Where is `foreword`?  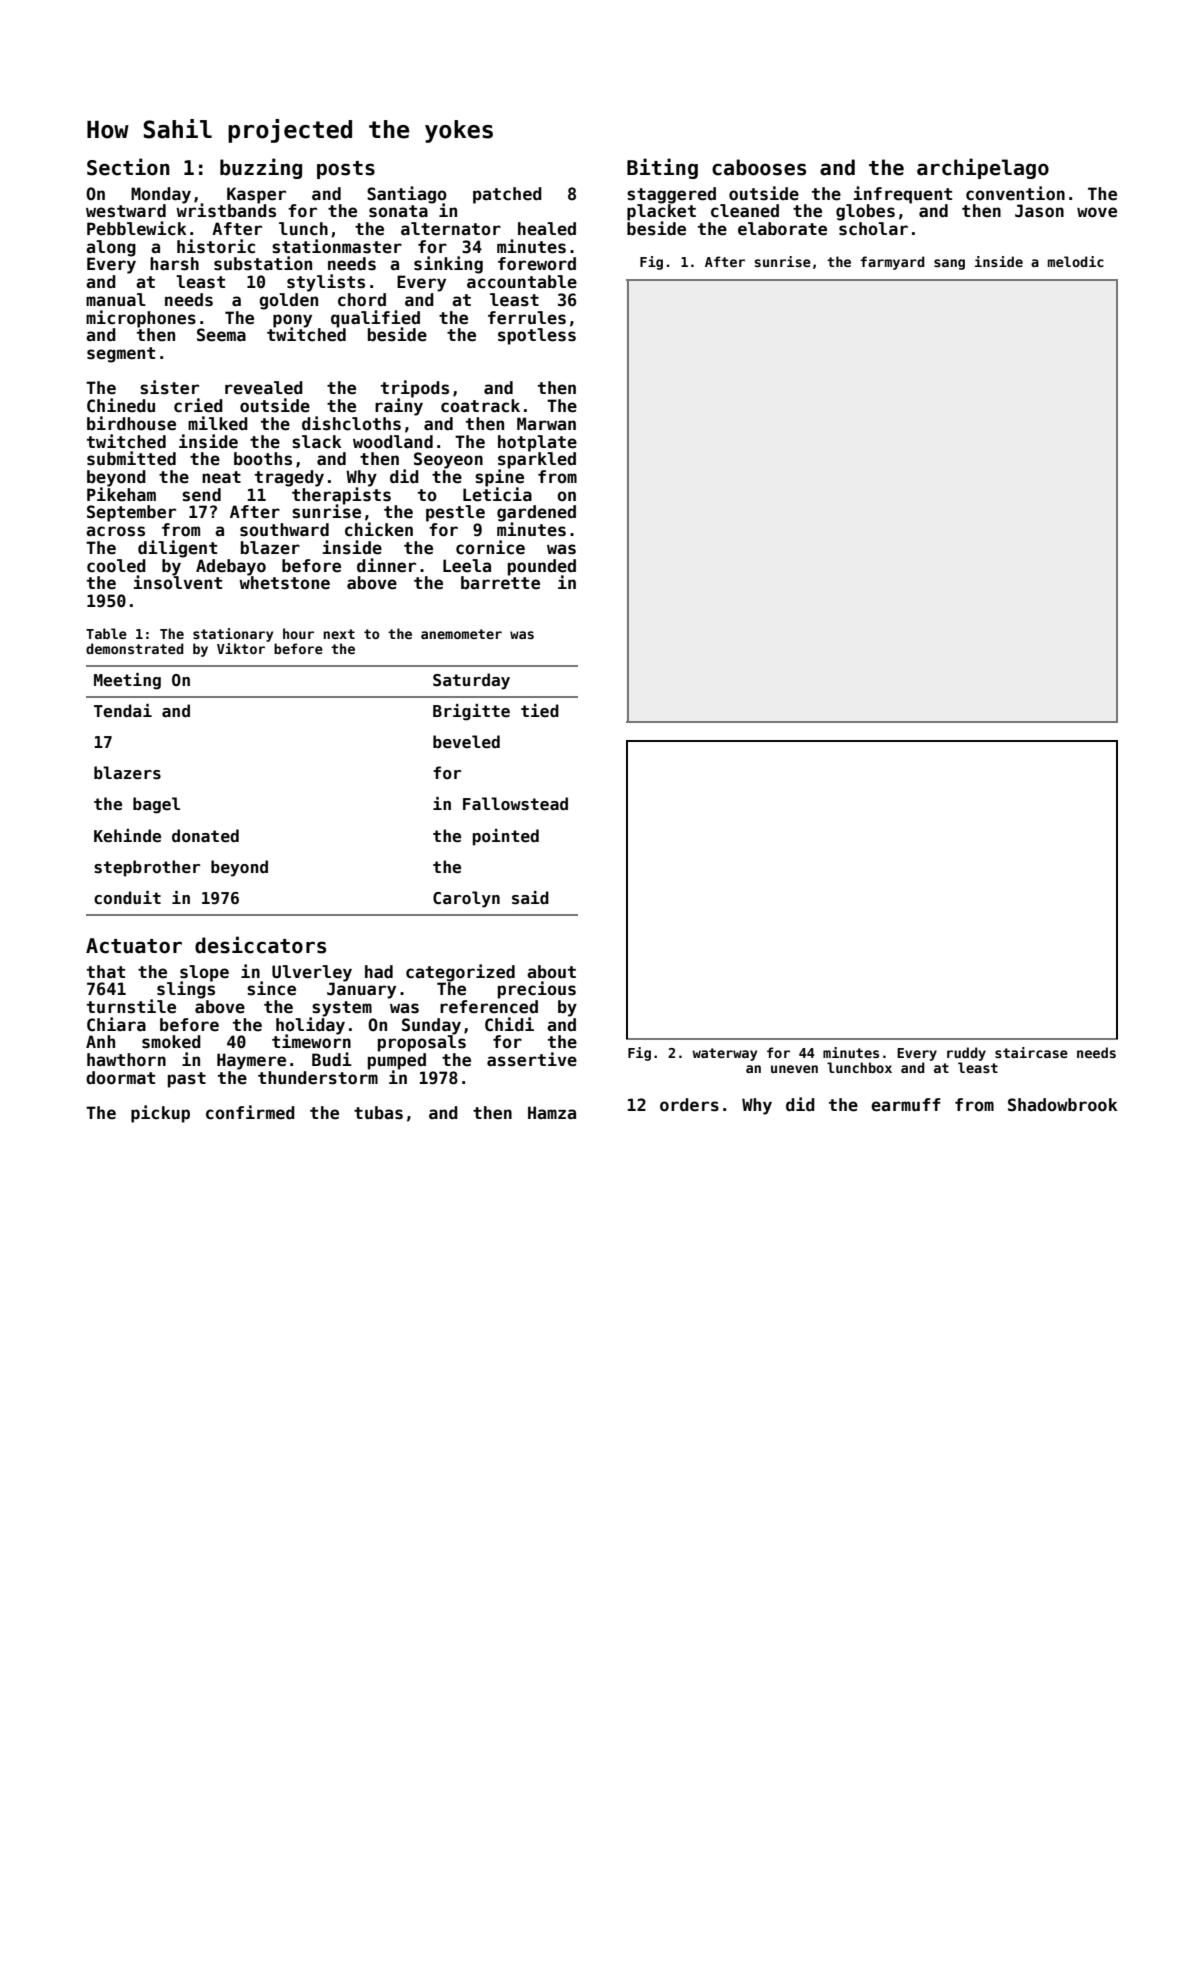 foreword is located at coordinates (537, 264).
